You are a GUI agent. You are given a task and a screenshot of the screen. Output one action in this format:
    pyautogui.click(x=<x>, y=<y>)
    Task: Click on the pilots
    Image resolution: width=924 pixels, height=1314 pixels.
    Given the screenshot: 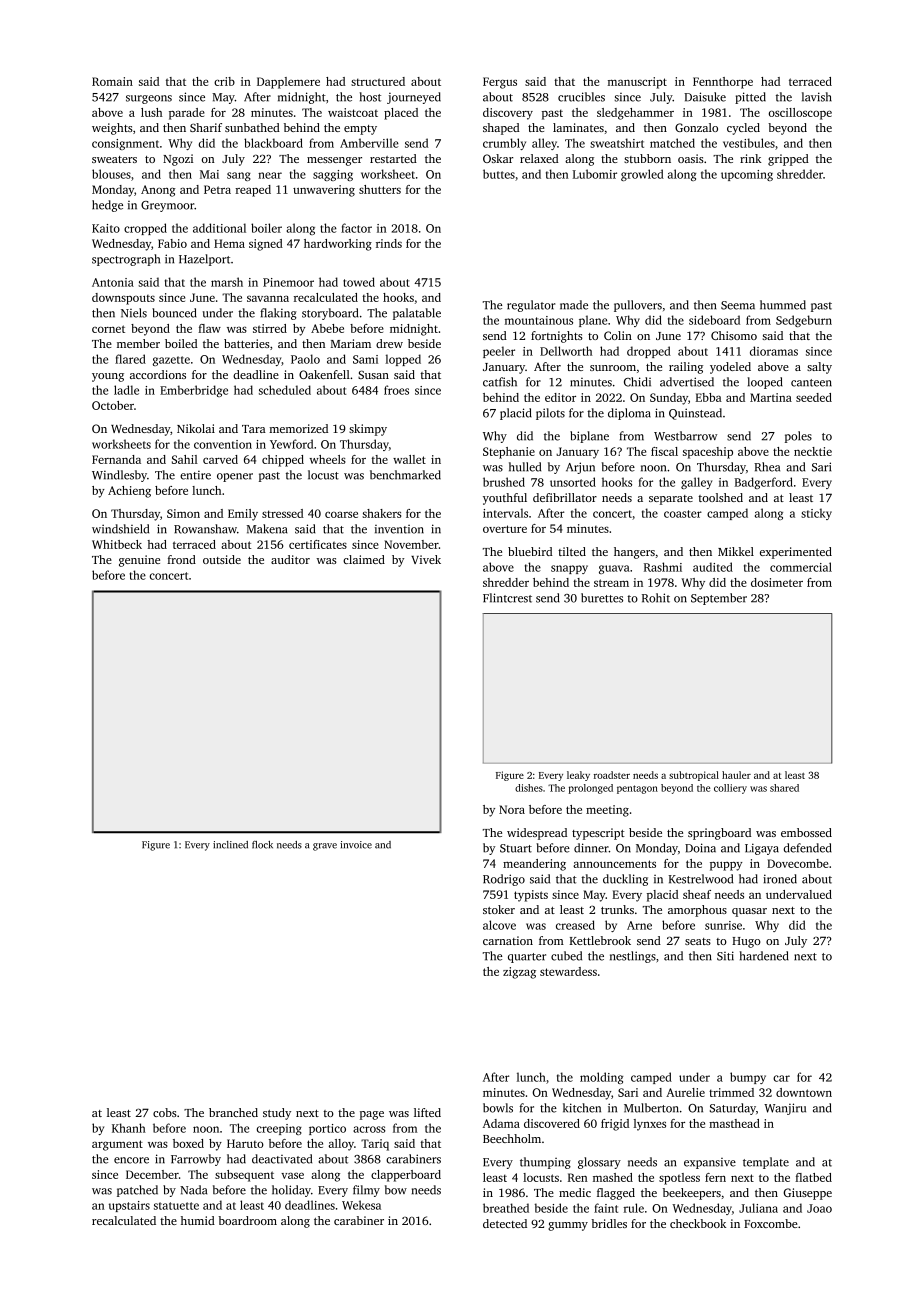 What is the action you would take?
    pyautogui.click(x=550, y=414)
